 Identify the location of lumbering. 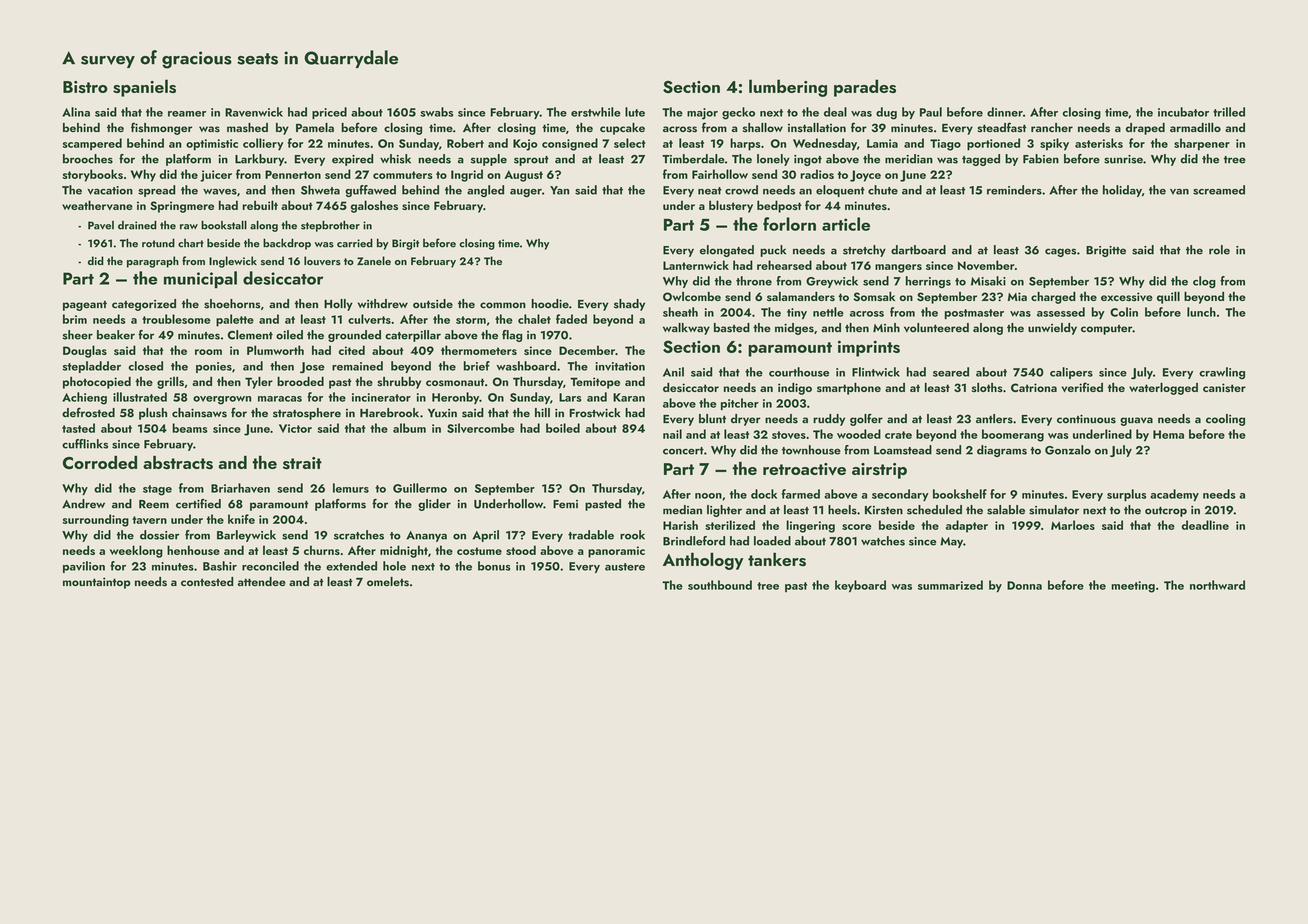
(788, 88).
